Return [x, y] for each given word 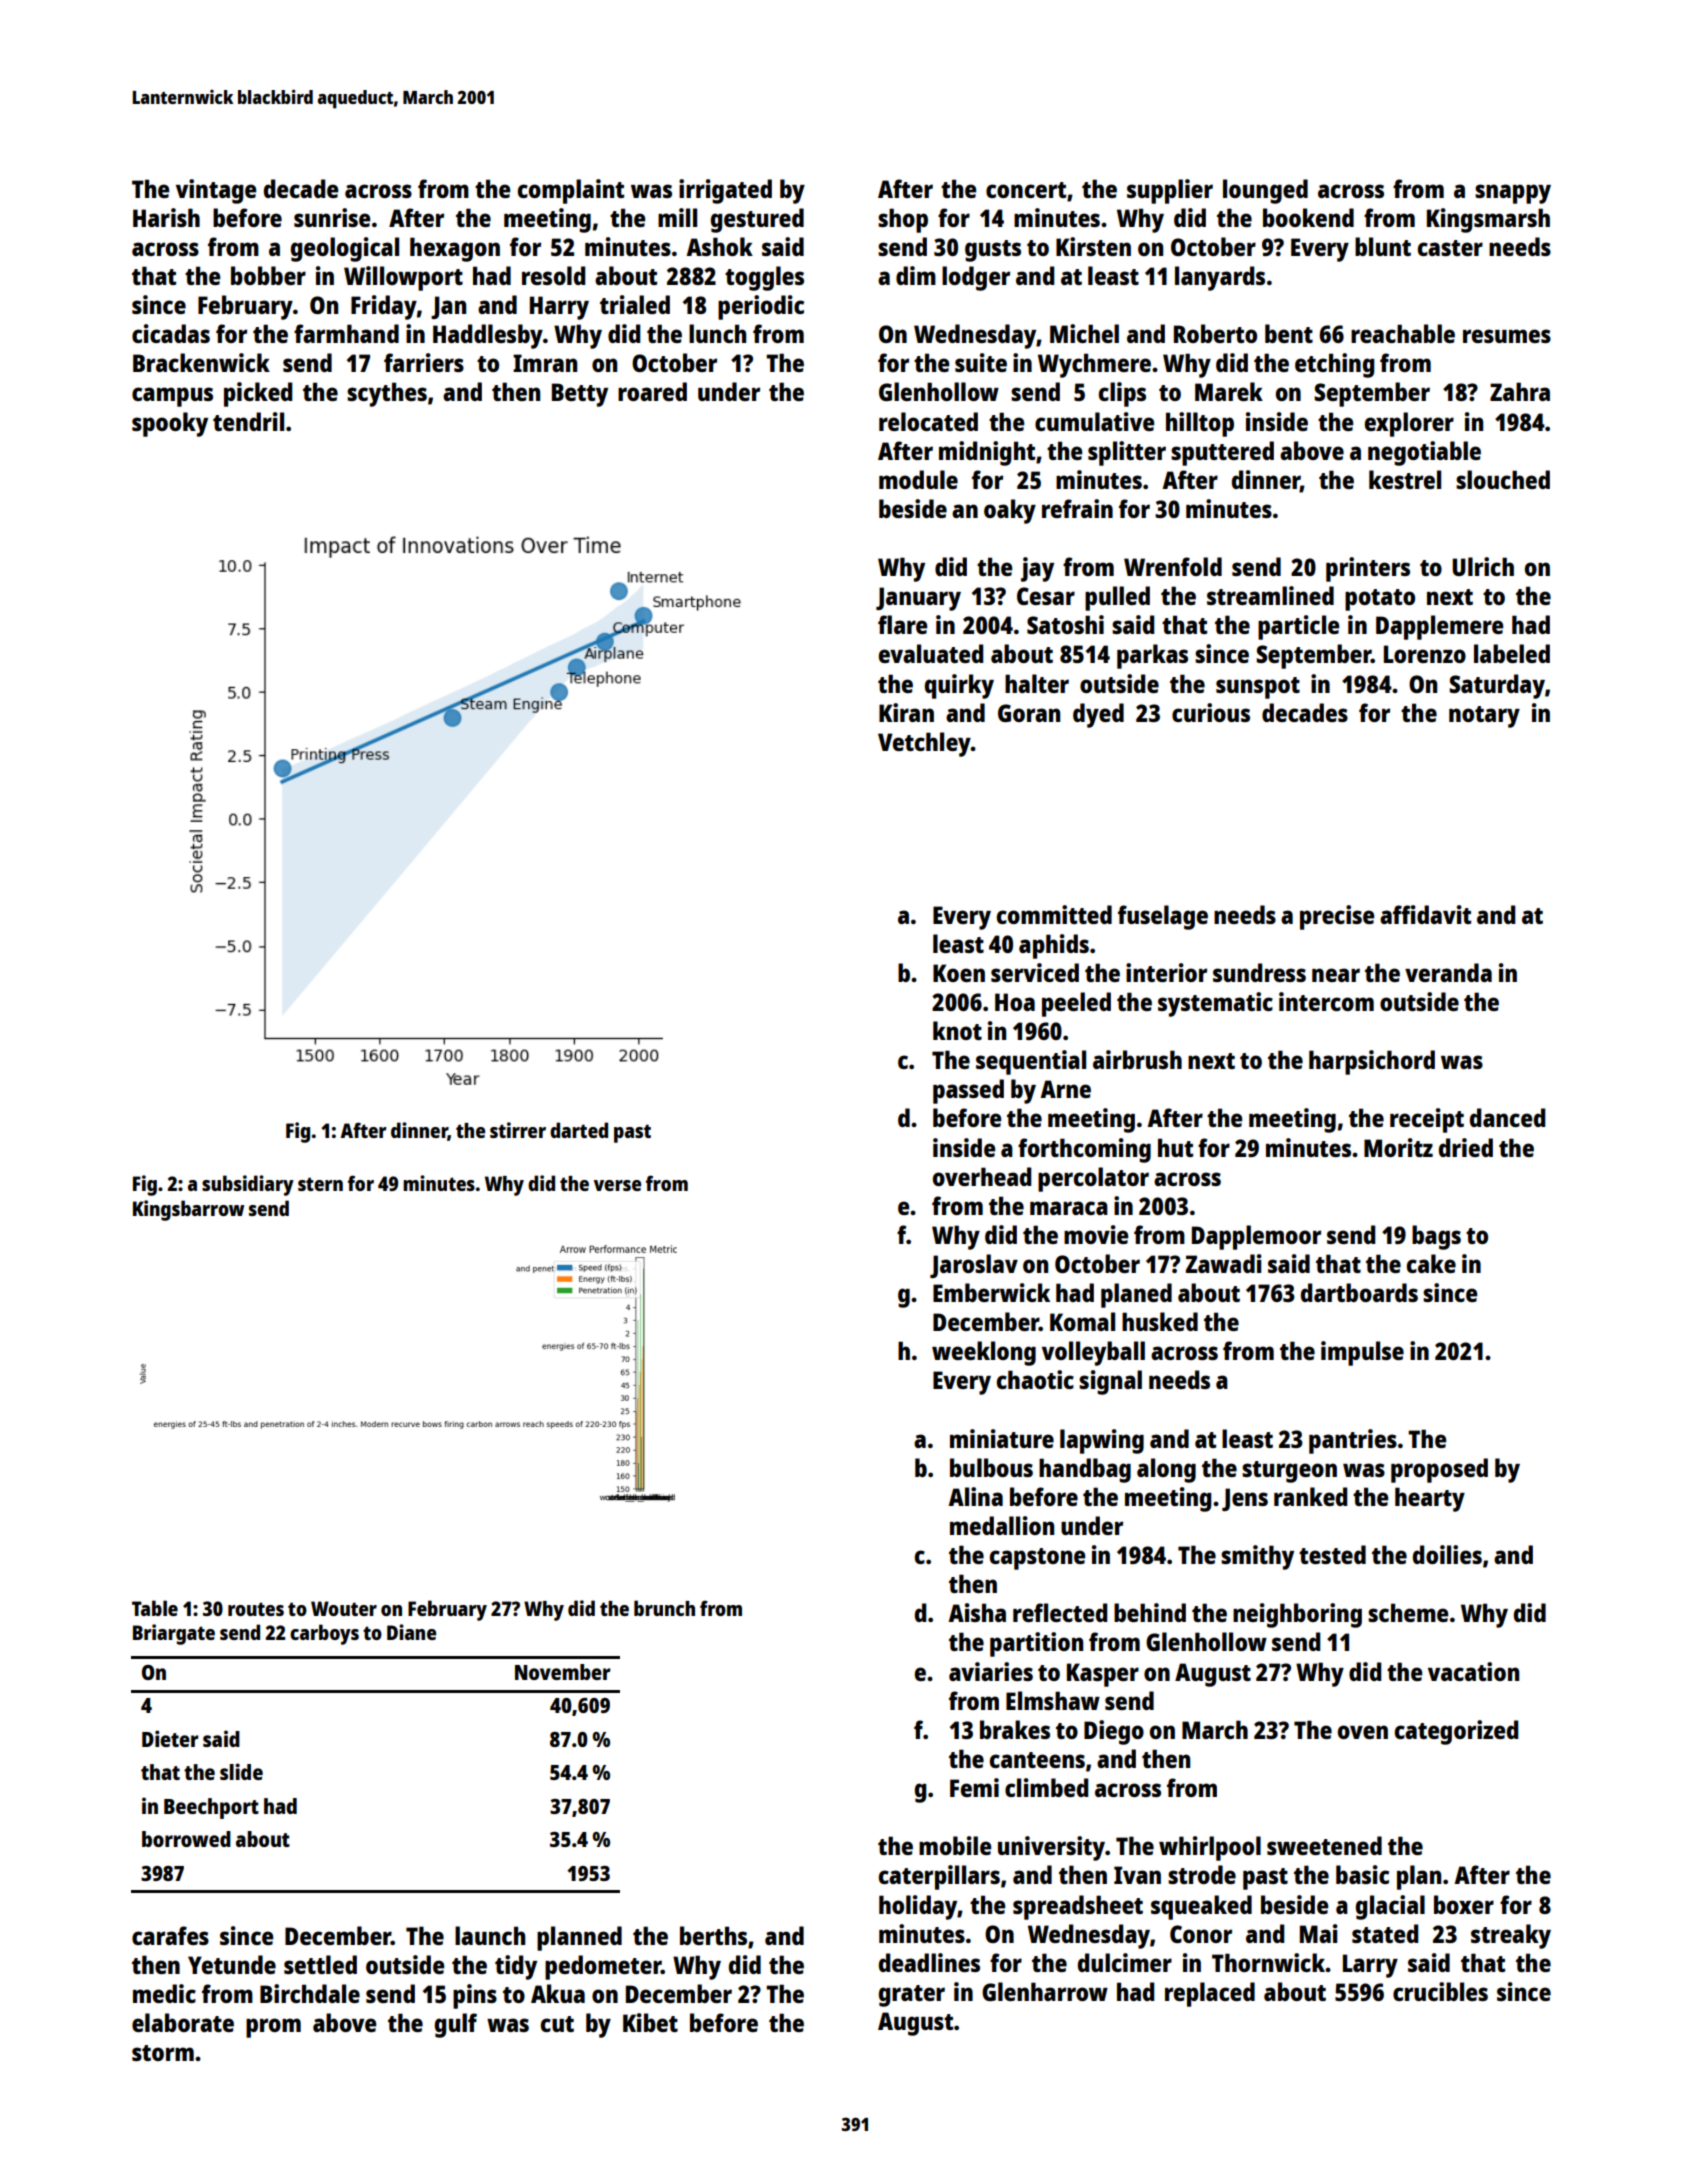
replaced [1210, 1994]
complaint [571, 191]
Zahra [1520, 391]
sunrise [332, 217]
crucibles [1440, 1991]
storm [163, 2053]
